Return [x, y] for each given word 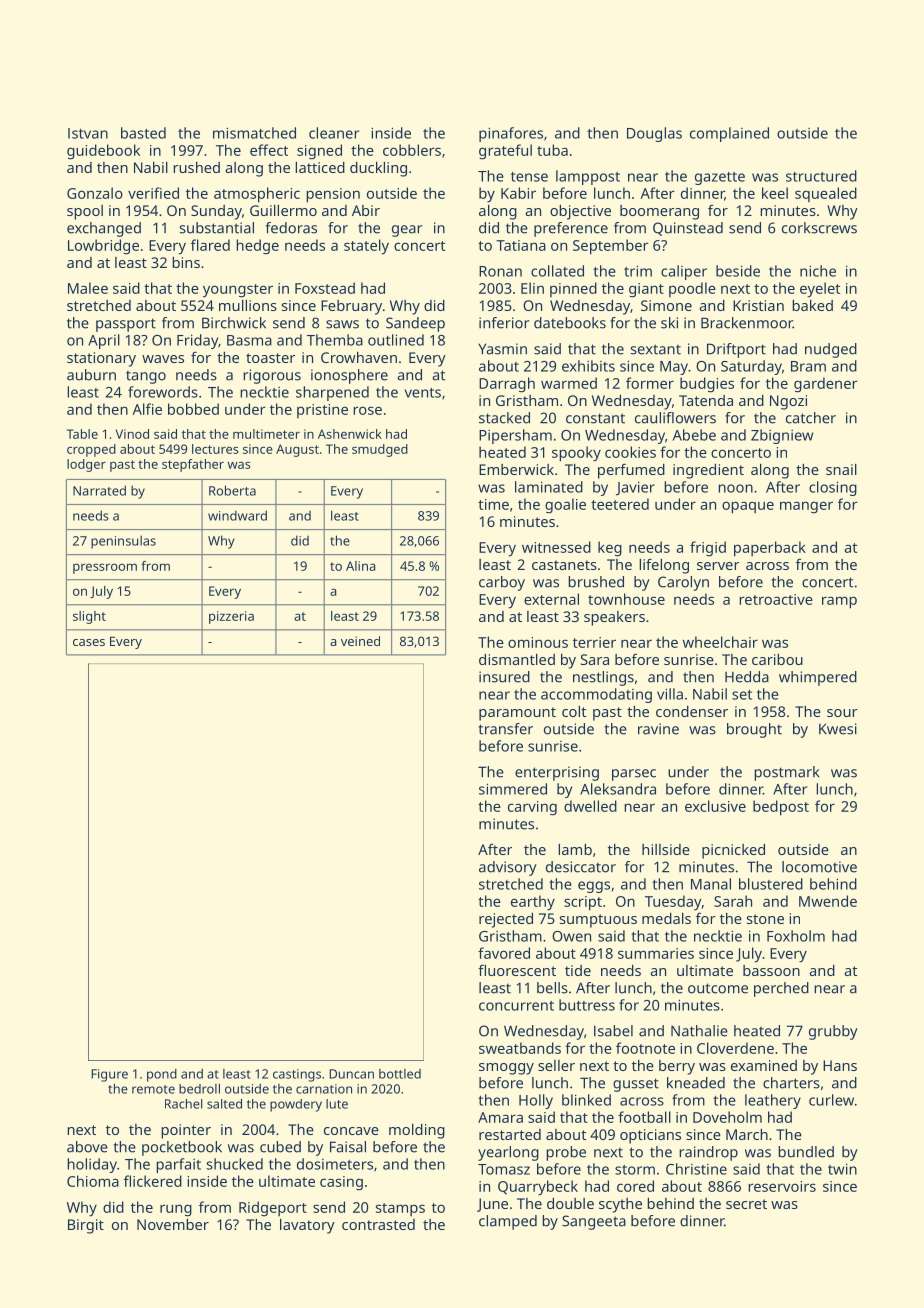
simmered [513, 789]
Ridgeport [273, 1209]
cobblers [412, 150]
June [492, 1205]
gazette [720, 178]
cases [89, 642]
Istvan [88, 133]
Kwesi [838, 729]
